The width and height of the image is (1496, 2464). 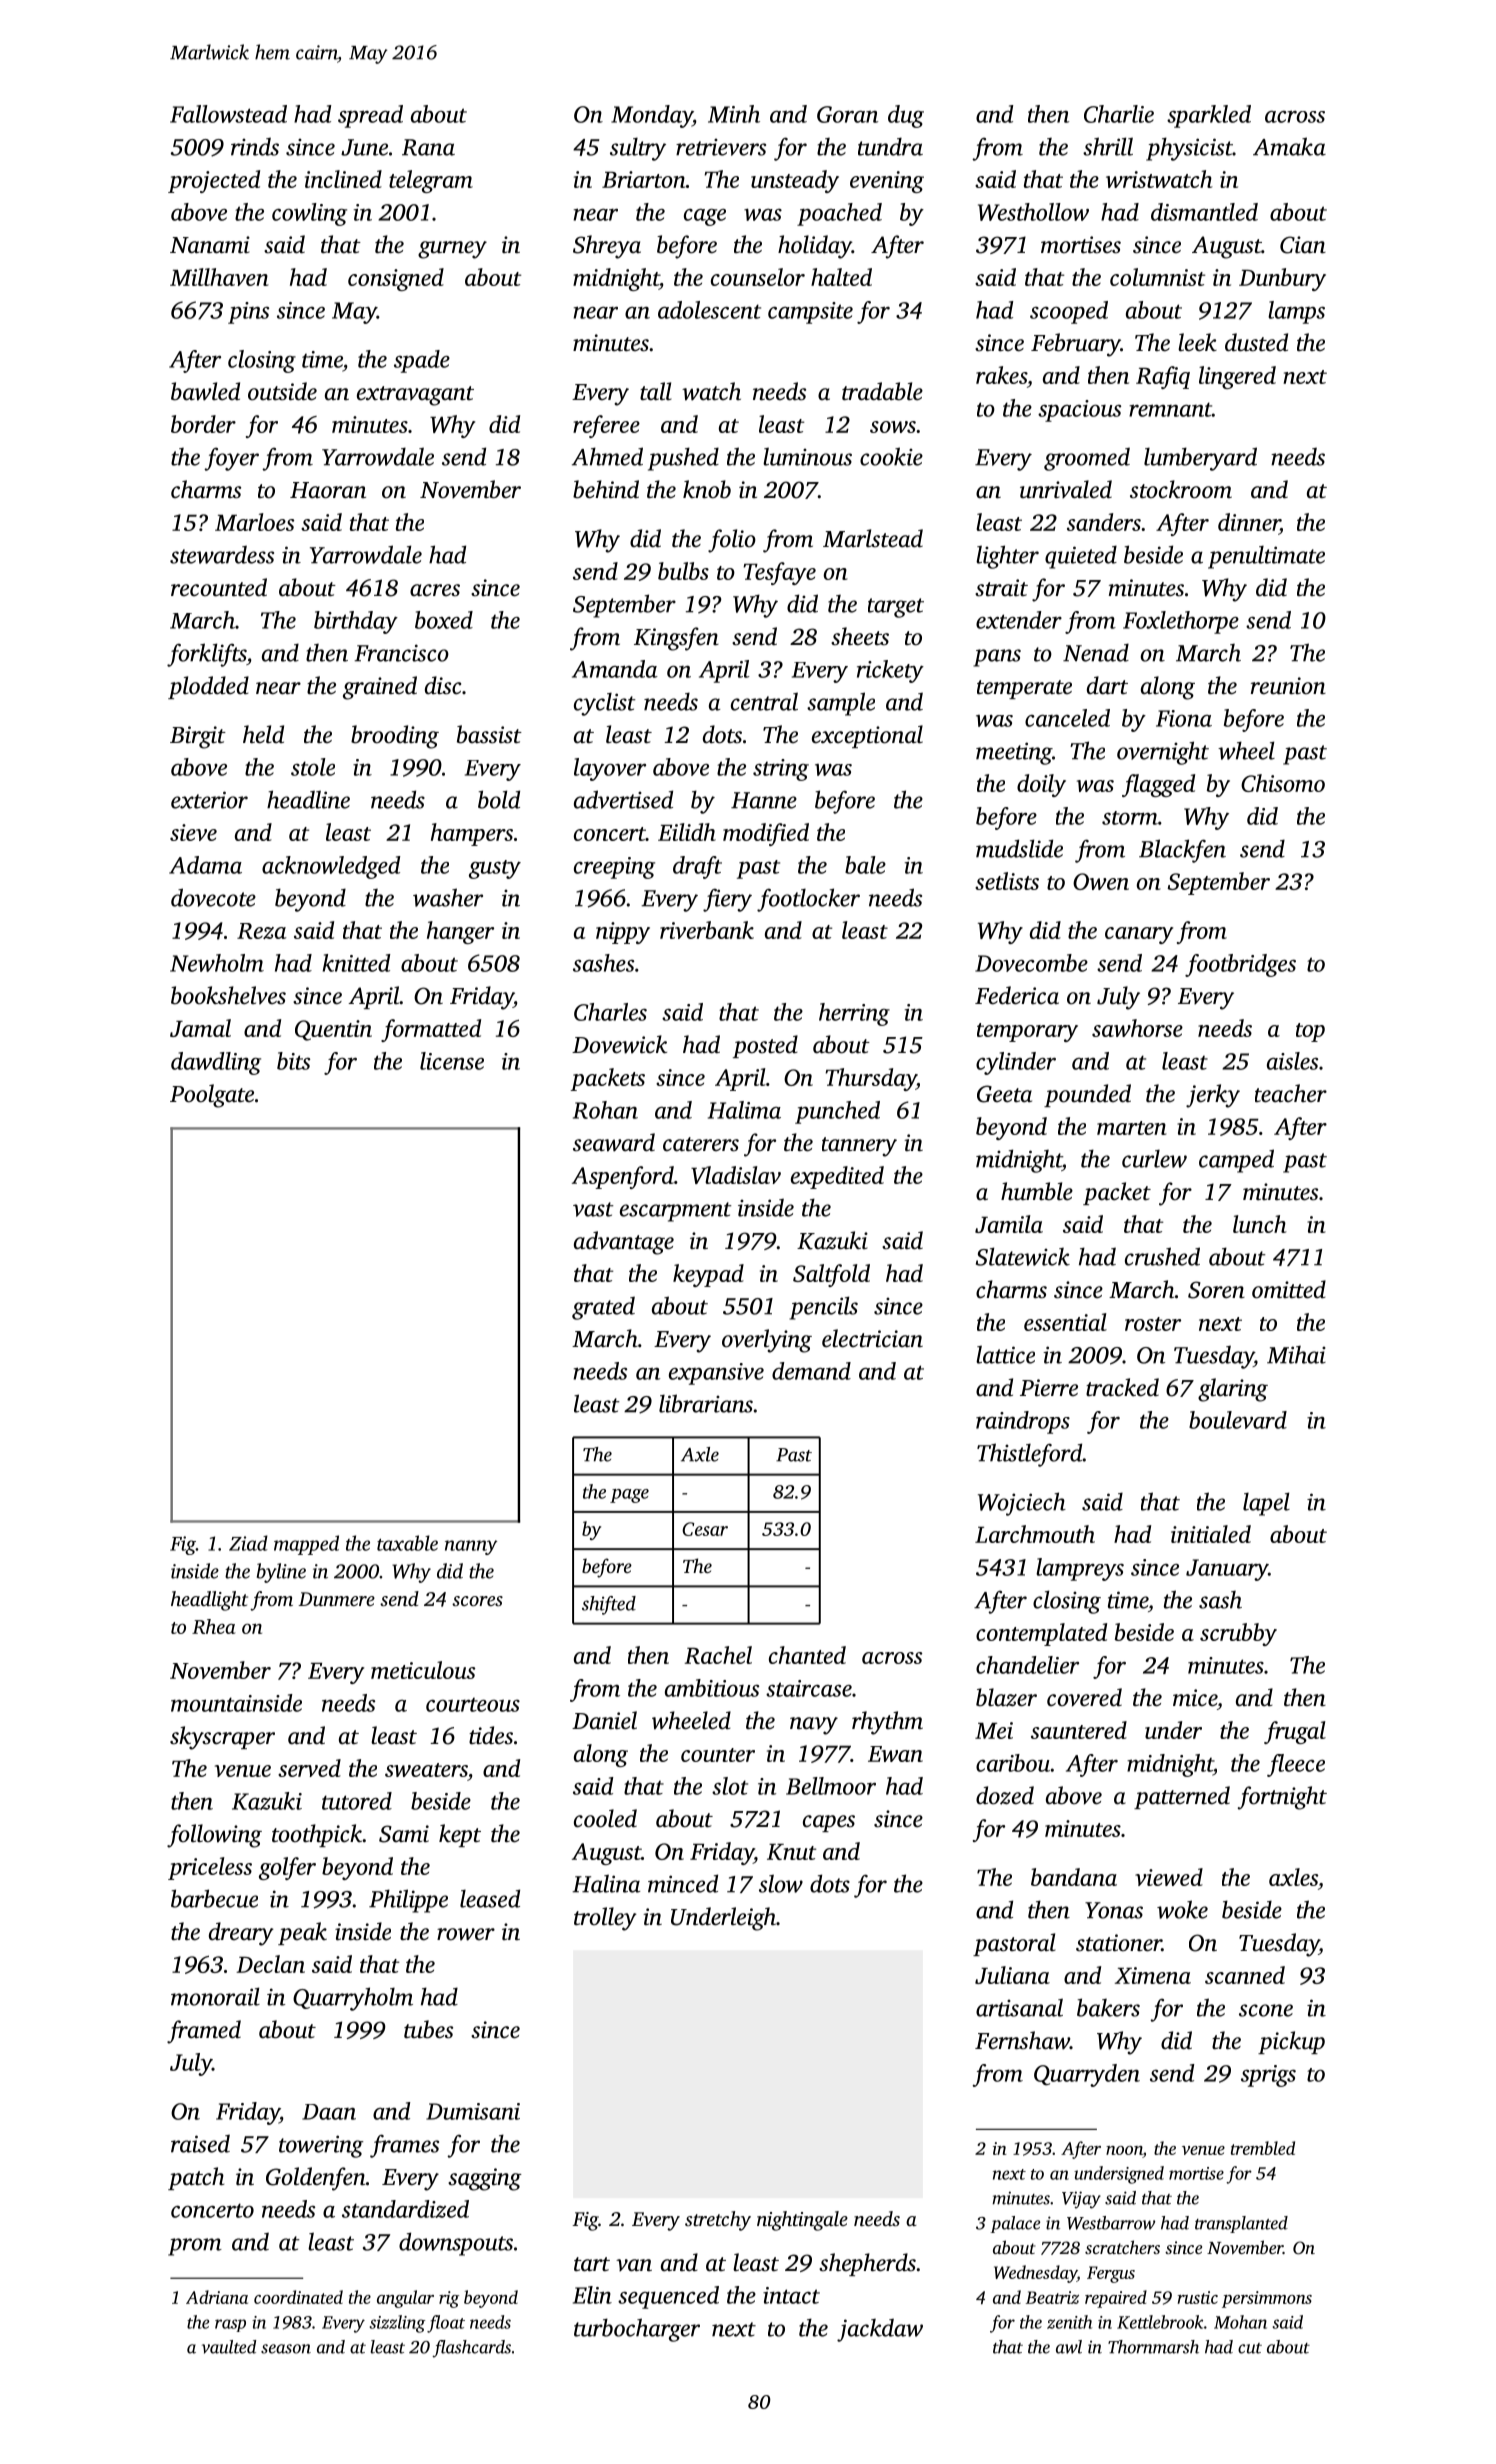 What do you see at coordinates (718, 1655) in the image?
I see `Rachel` at bounding box center [718, 1655].
